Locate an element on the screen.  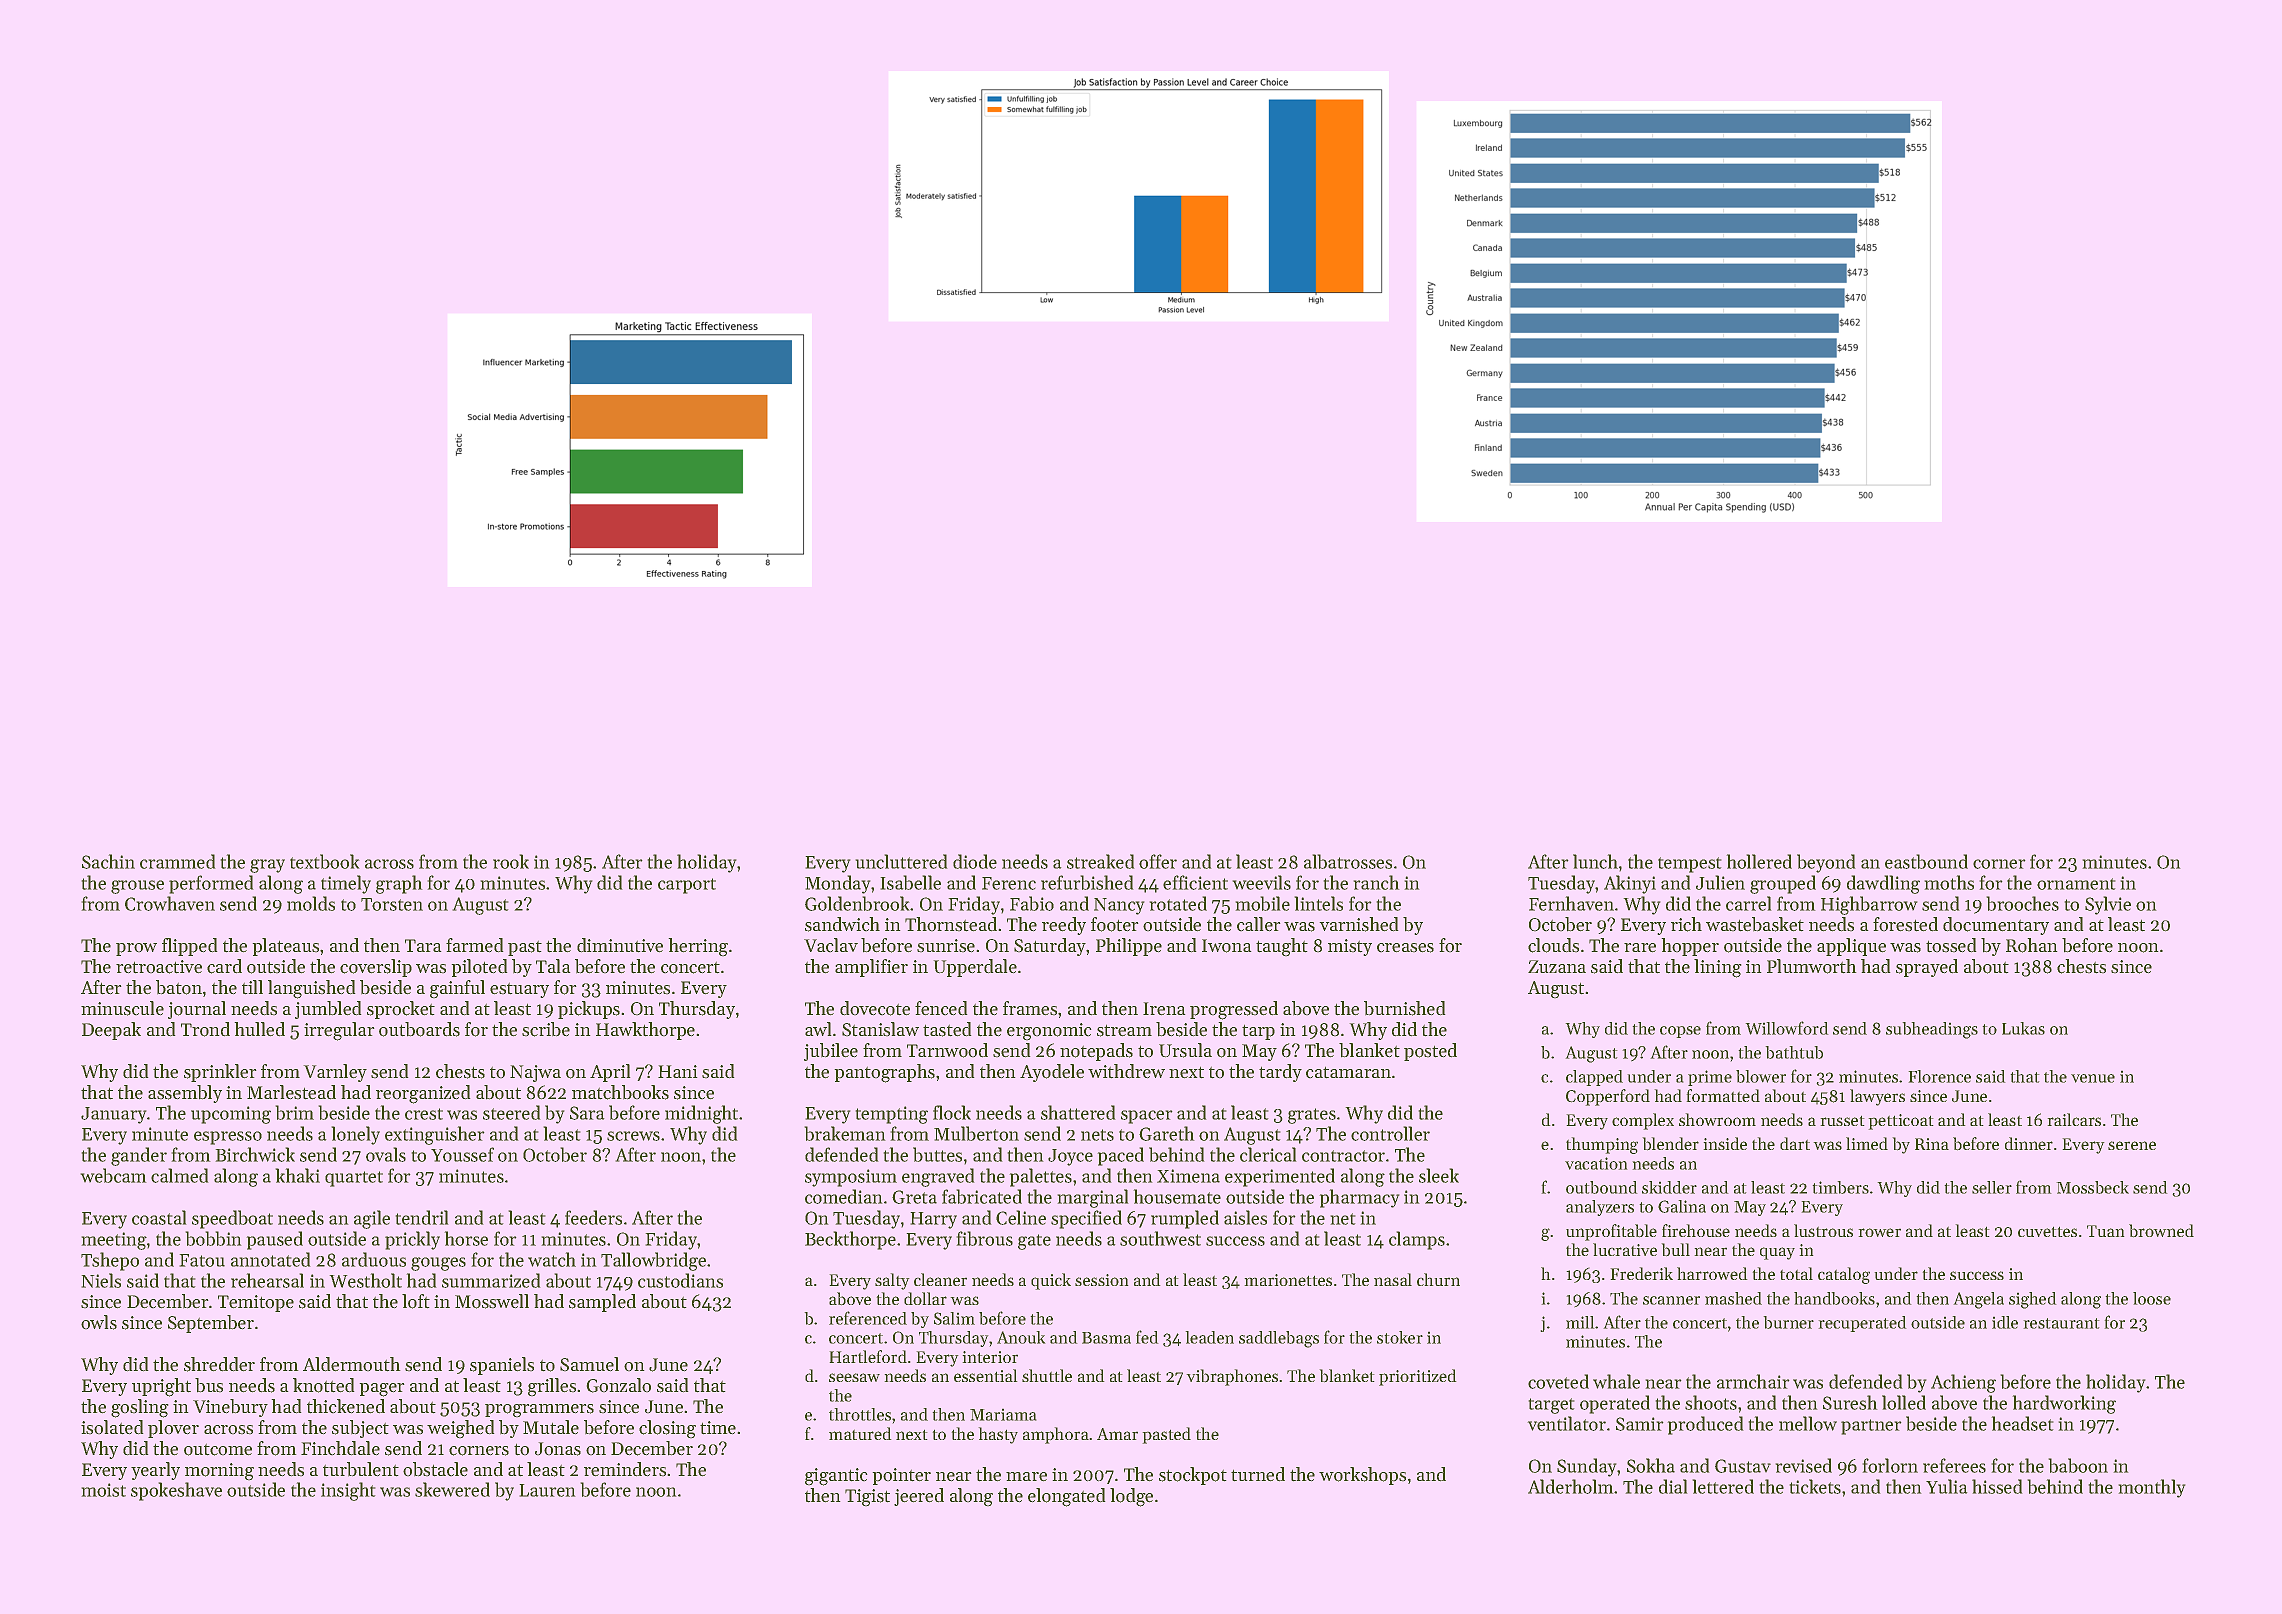
Lukas is located at coordinates (2023, 1028).
